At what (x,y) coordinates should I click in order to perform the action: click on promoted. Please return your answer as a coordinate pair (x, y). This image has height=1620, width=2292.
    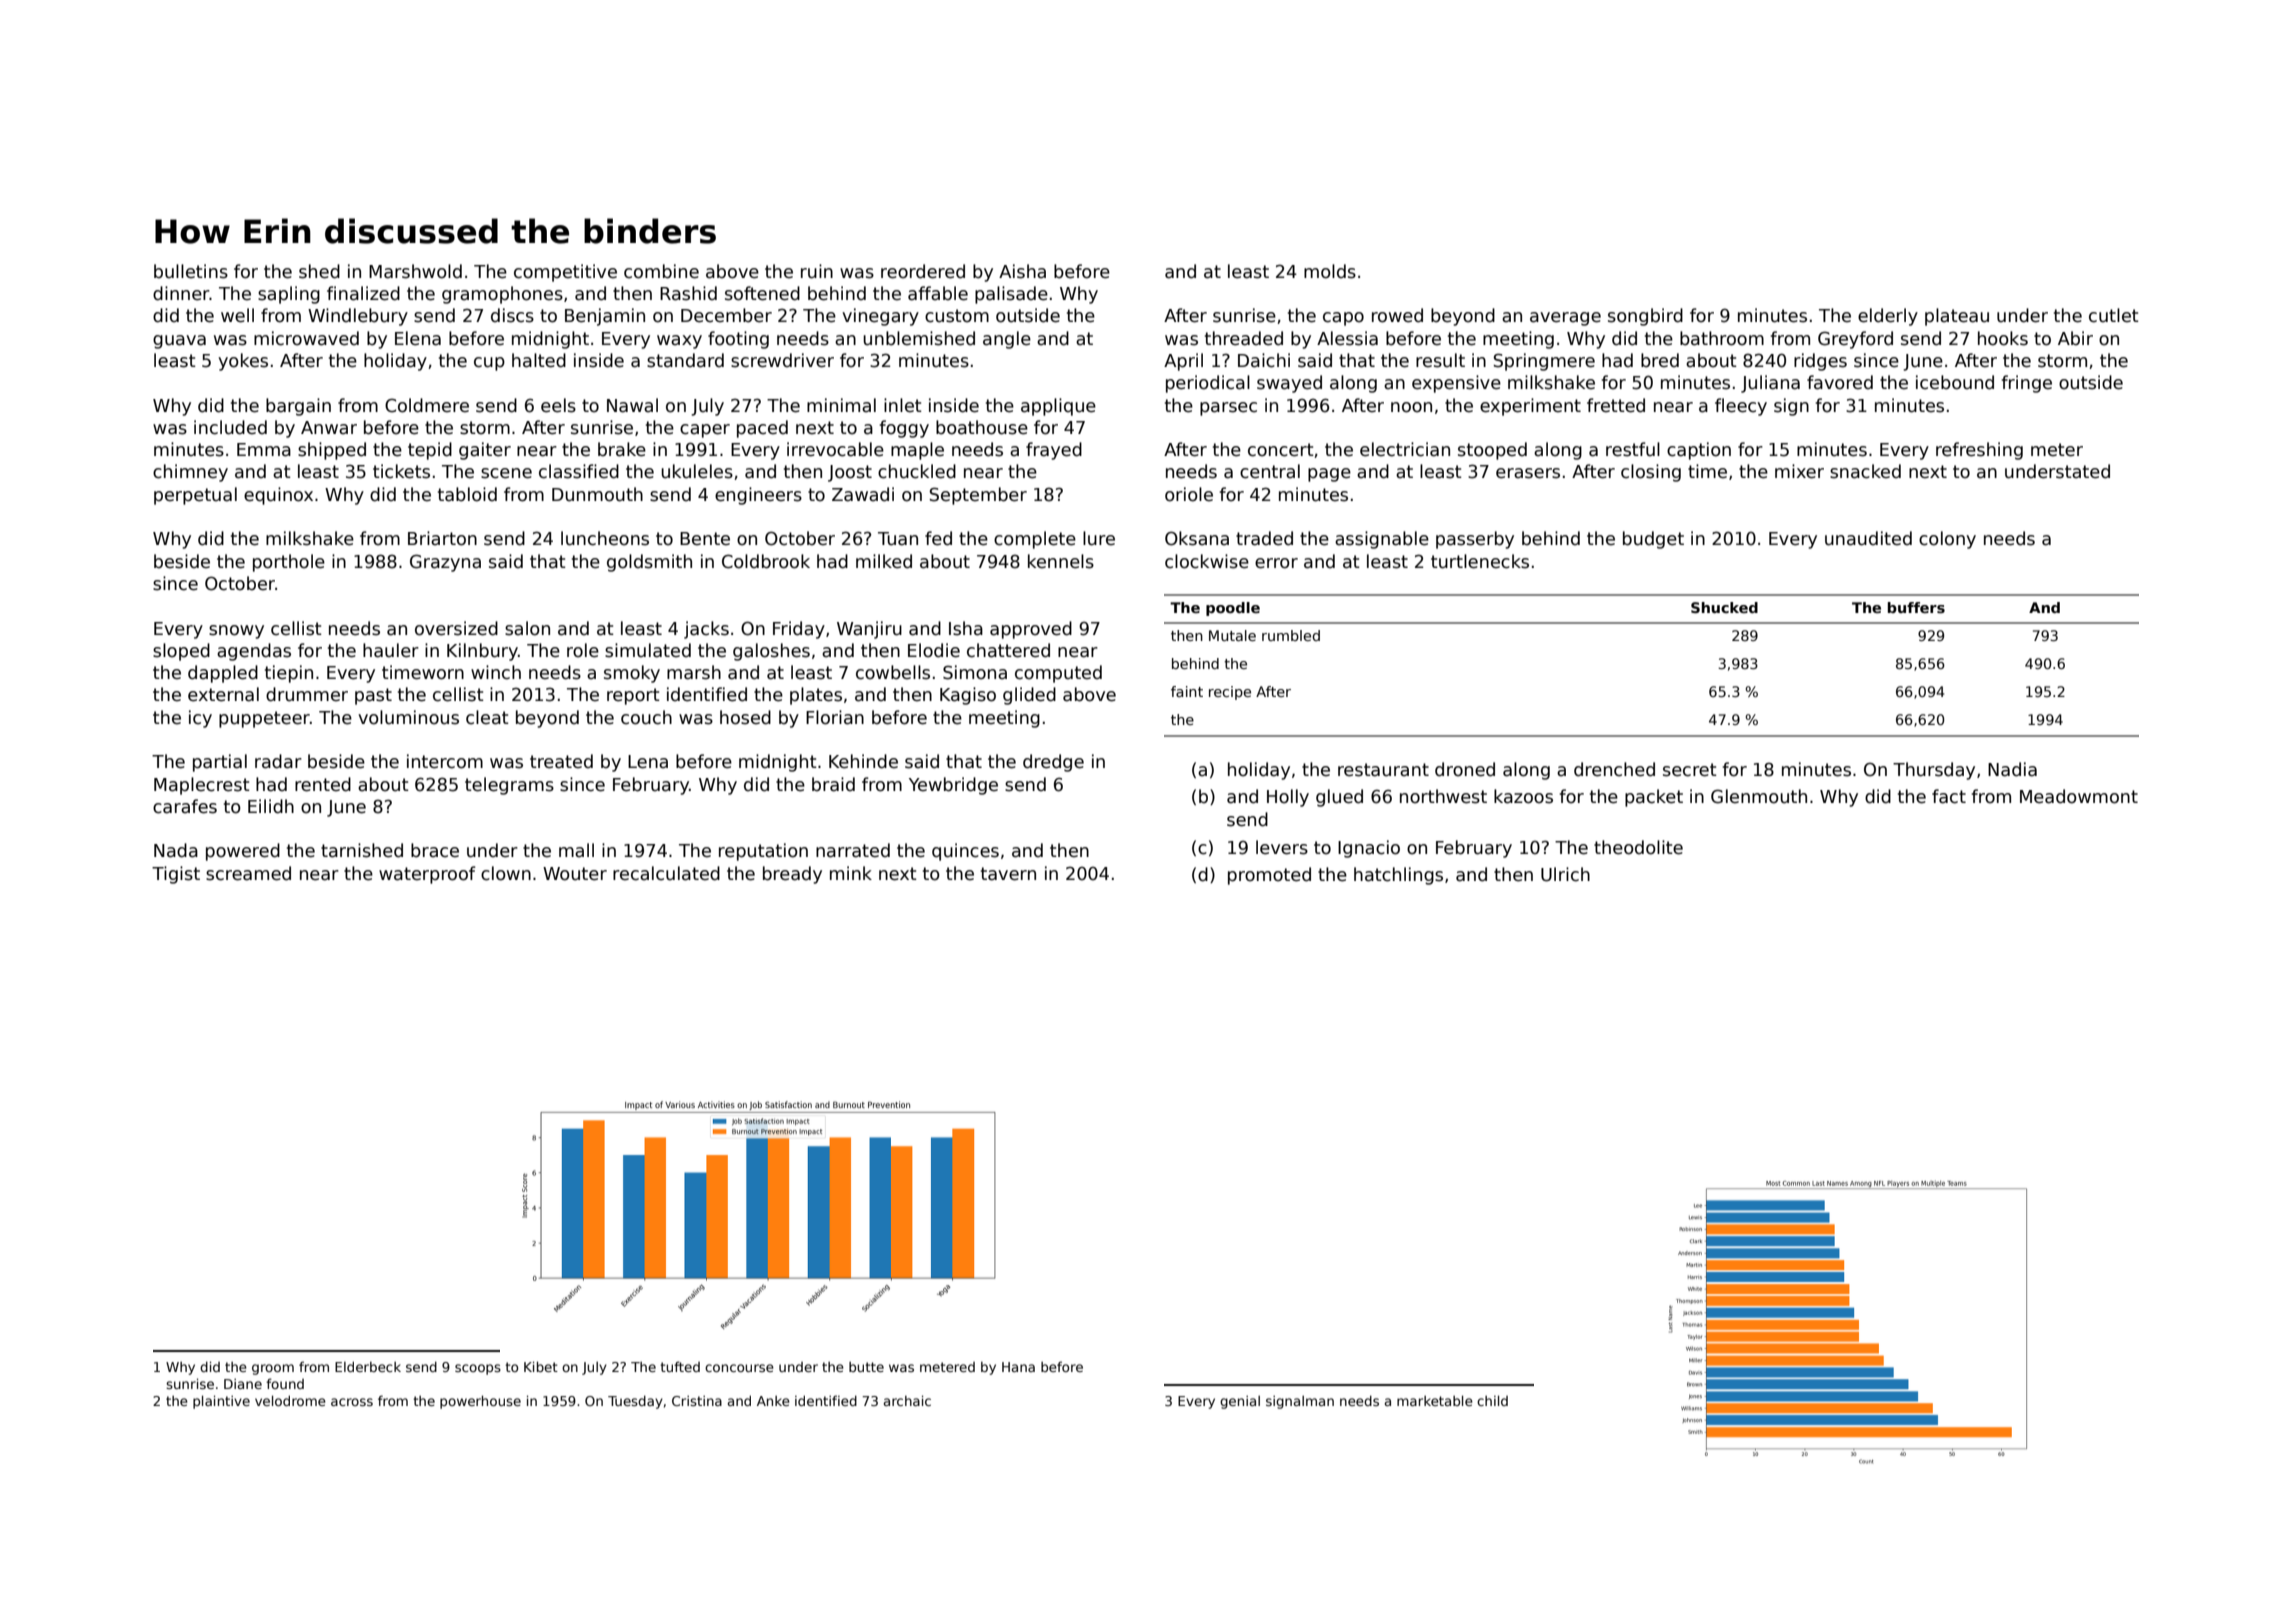
    Looking at the image, I should click on (1269, 876).
